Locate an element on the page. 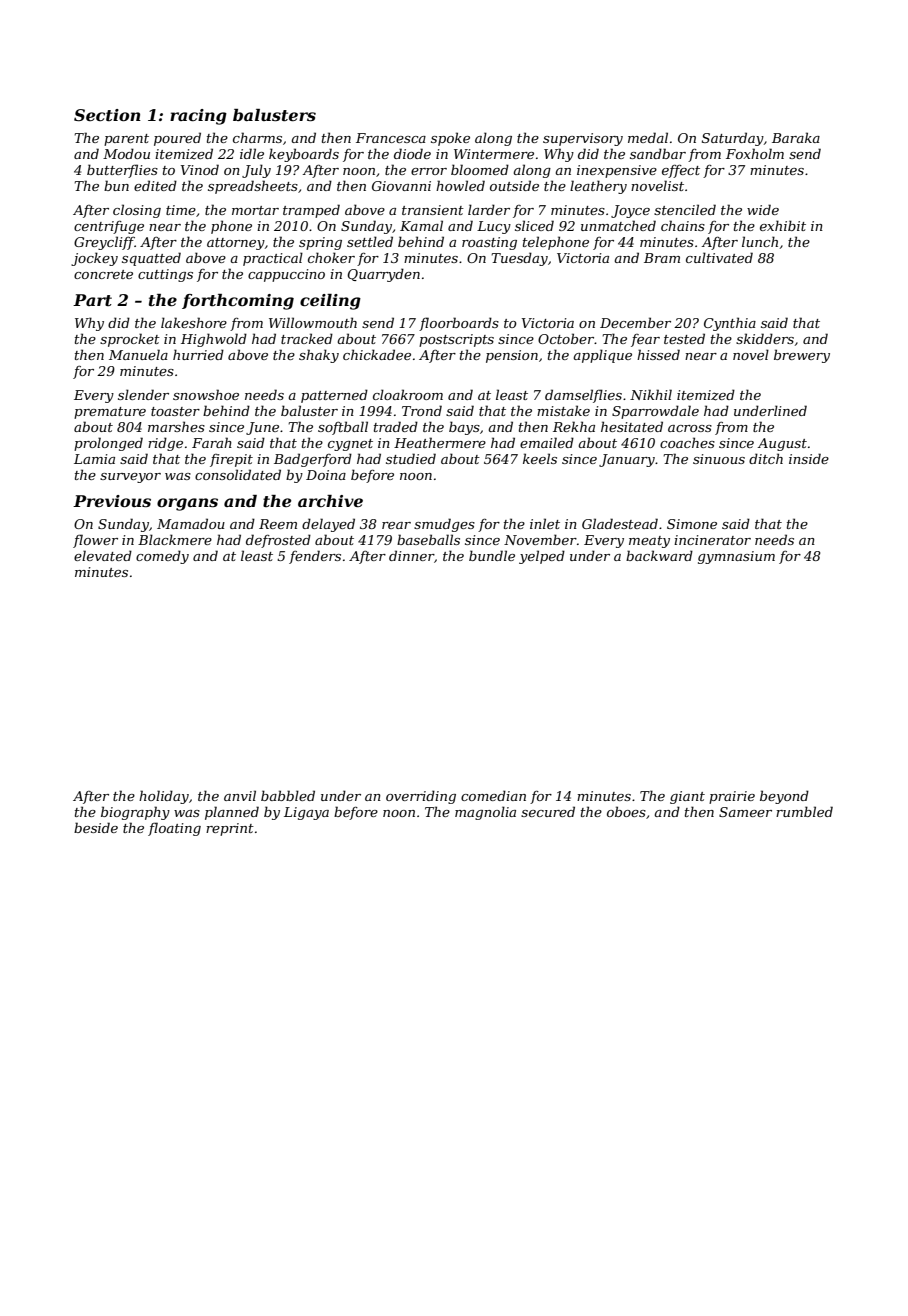 The width and height of the page is (908, 1316). bays is located at coordinates (464, 428).
